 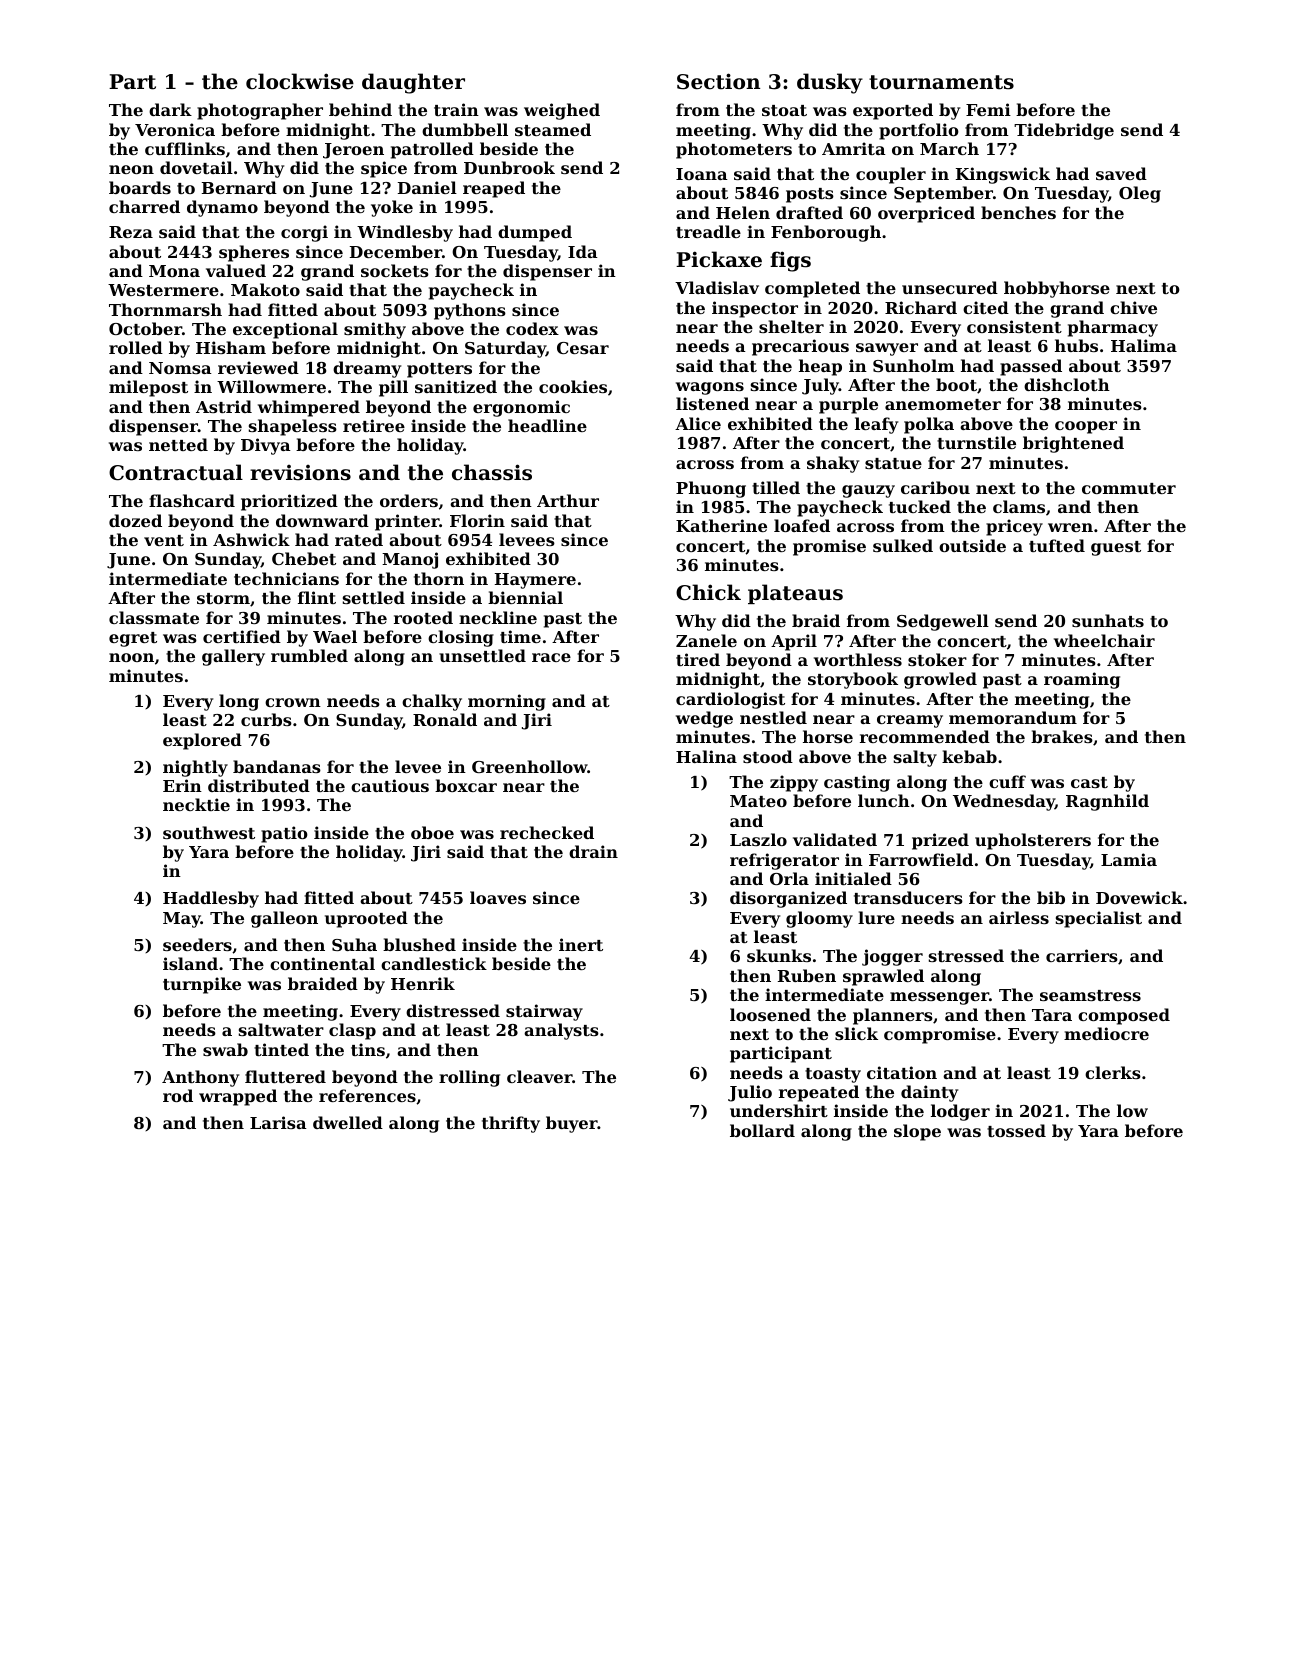 What do you see at coordinates (535, 233) in the screenshot?
I see `dumped` at bounding box center [535, 233].
